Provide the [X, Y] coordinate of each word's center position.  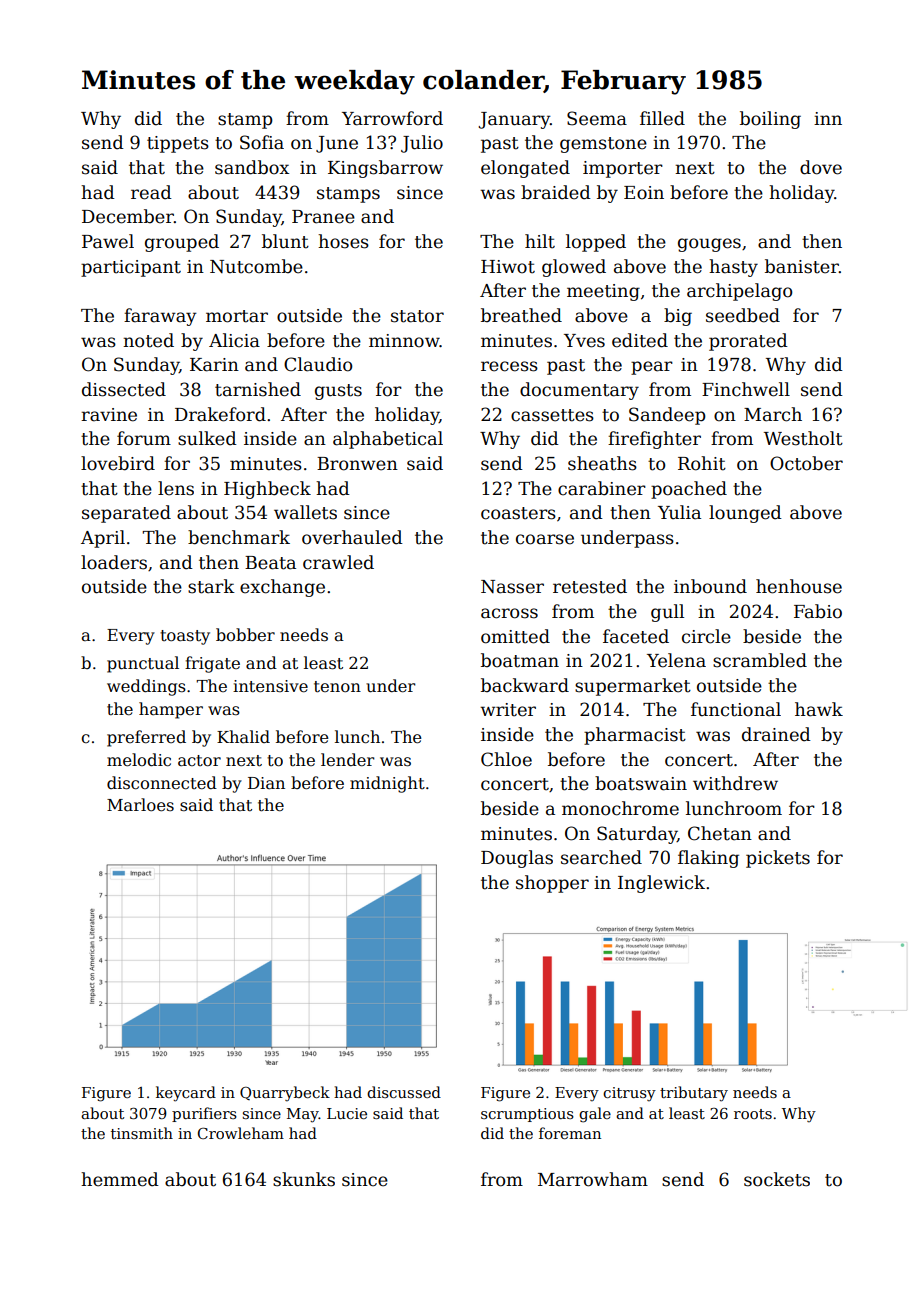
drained [776, 734]
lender [348, 760]
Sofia [262, 142]
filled [662, 118]
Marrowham [593, 1179]
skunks [304, 1179]
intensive [270, 686]
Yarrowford [392, 118]
